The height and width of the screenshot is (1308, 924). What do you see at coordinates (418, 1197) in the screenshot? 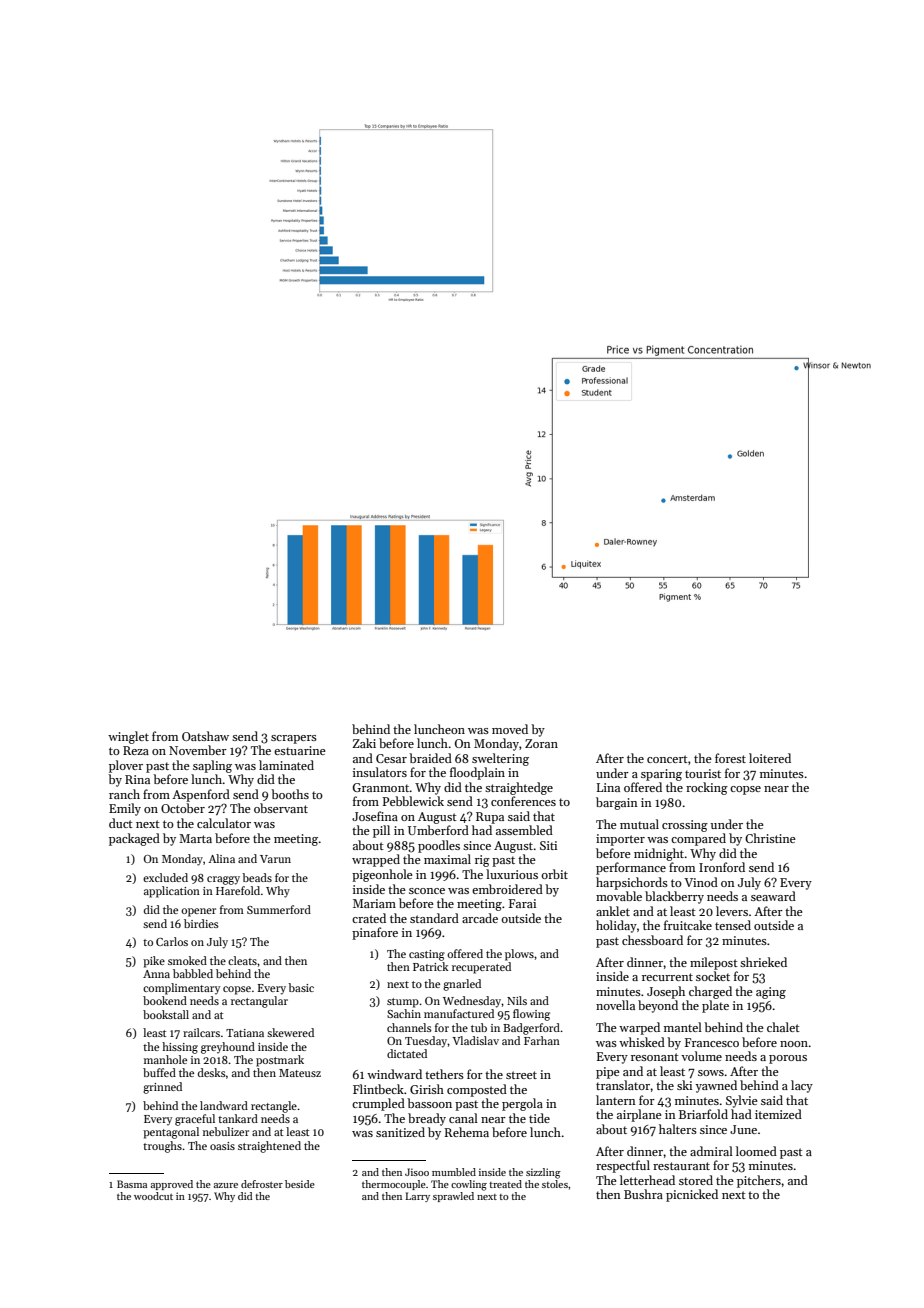
I see `Larry` at bounding box center [418, 1197].
